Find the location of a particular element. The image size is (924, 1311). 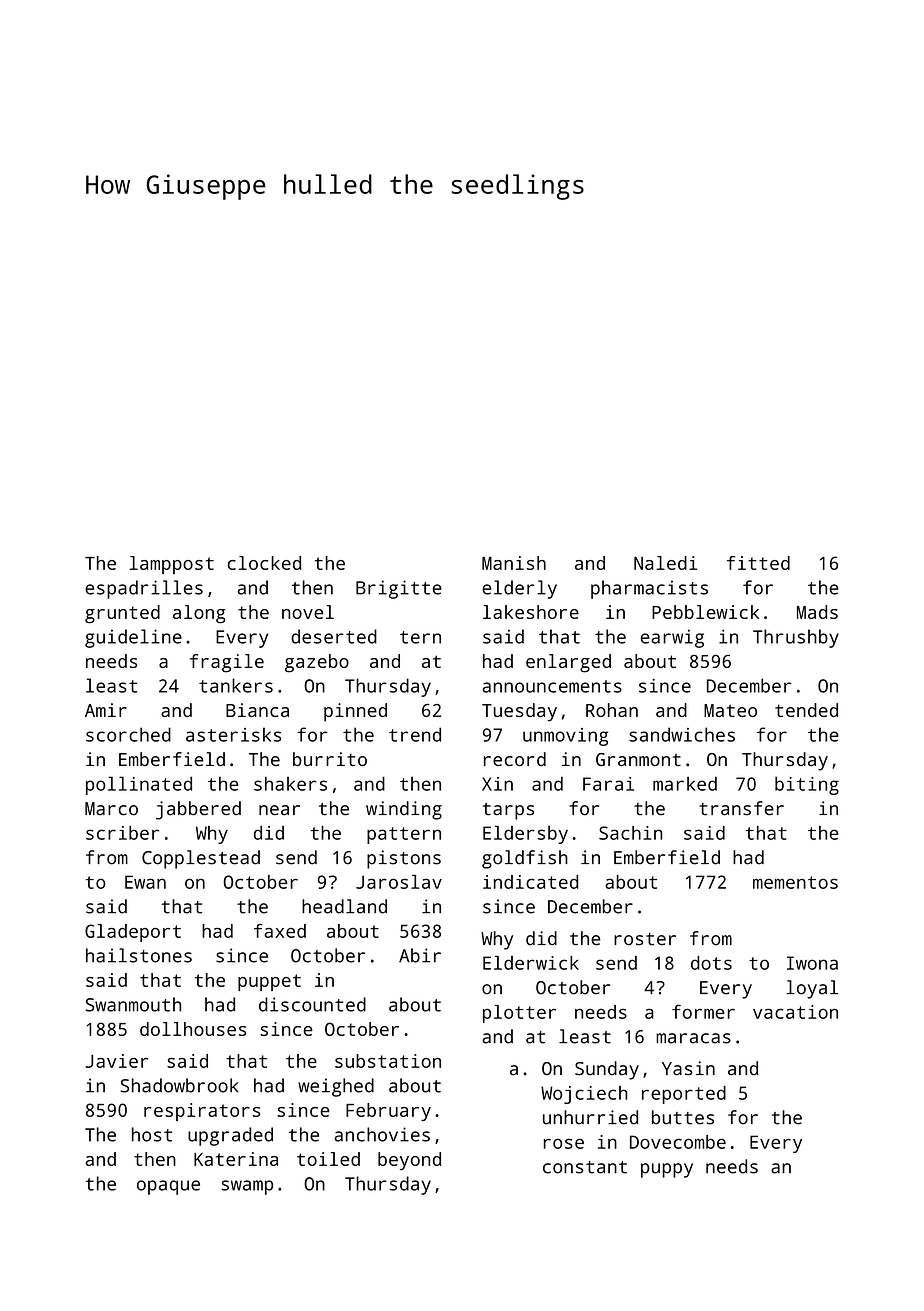

former is located at coordinates (703, 1011).
